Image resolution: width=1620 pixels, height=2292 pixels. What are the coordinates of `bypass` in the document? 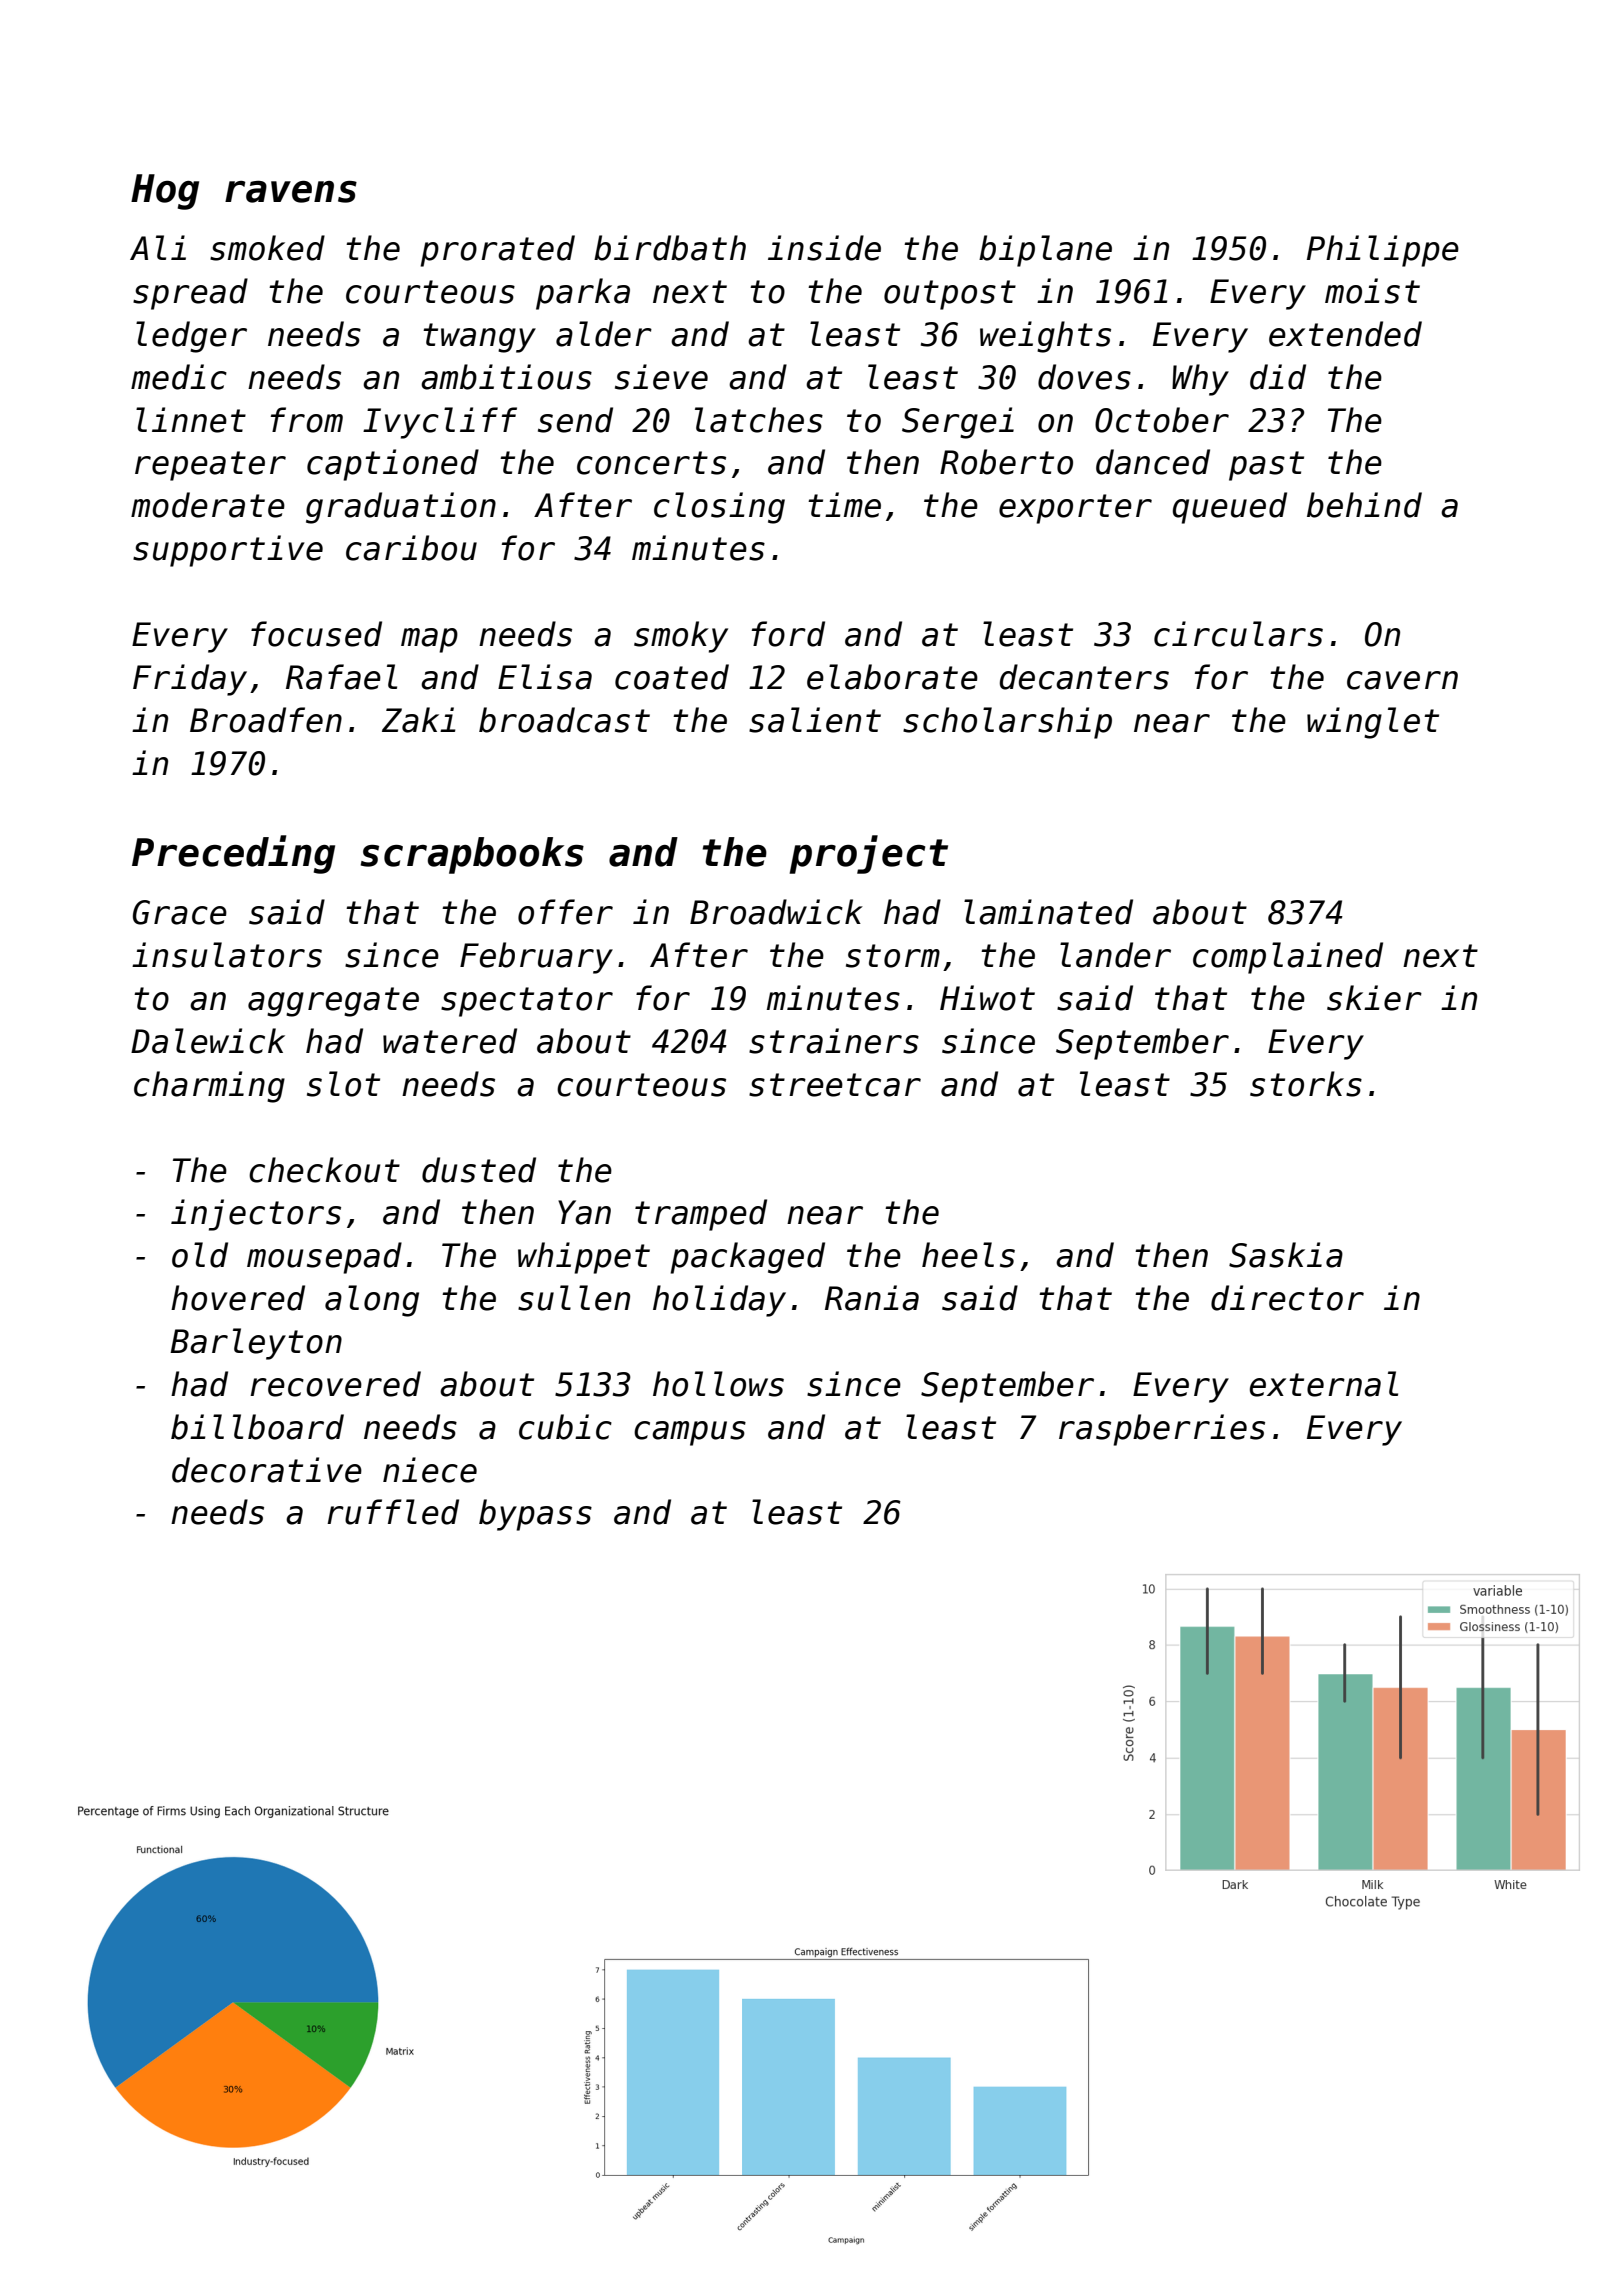 It's located at (535, 1515).
